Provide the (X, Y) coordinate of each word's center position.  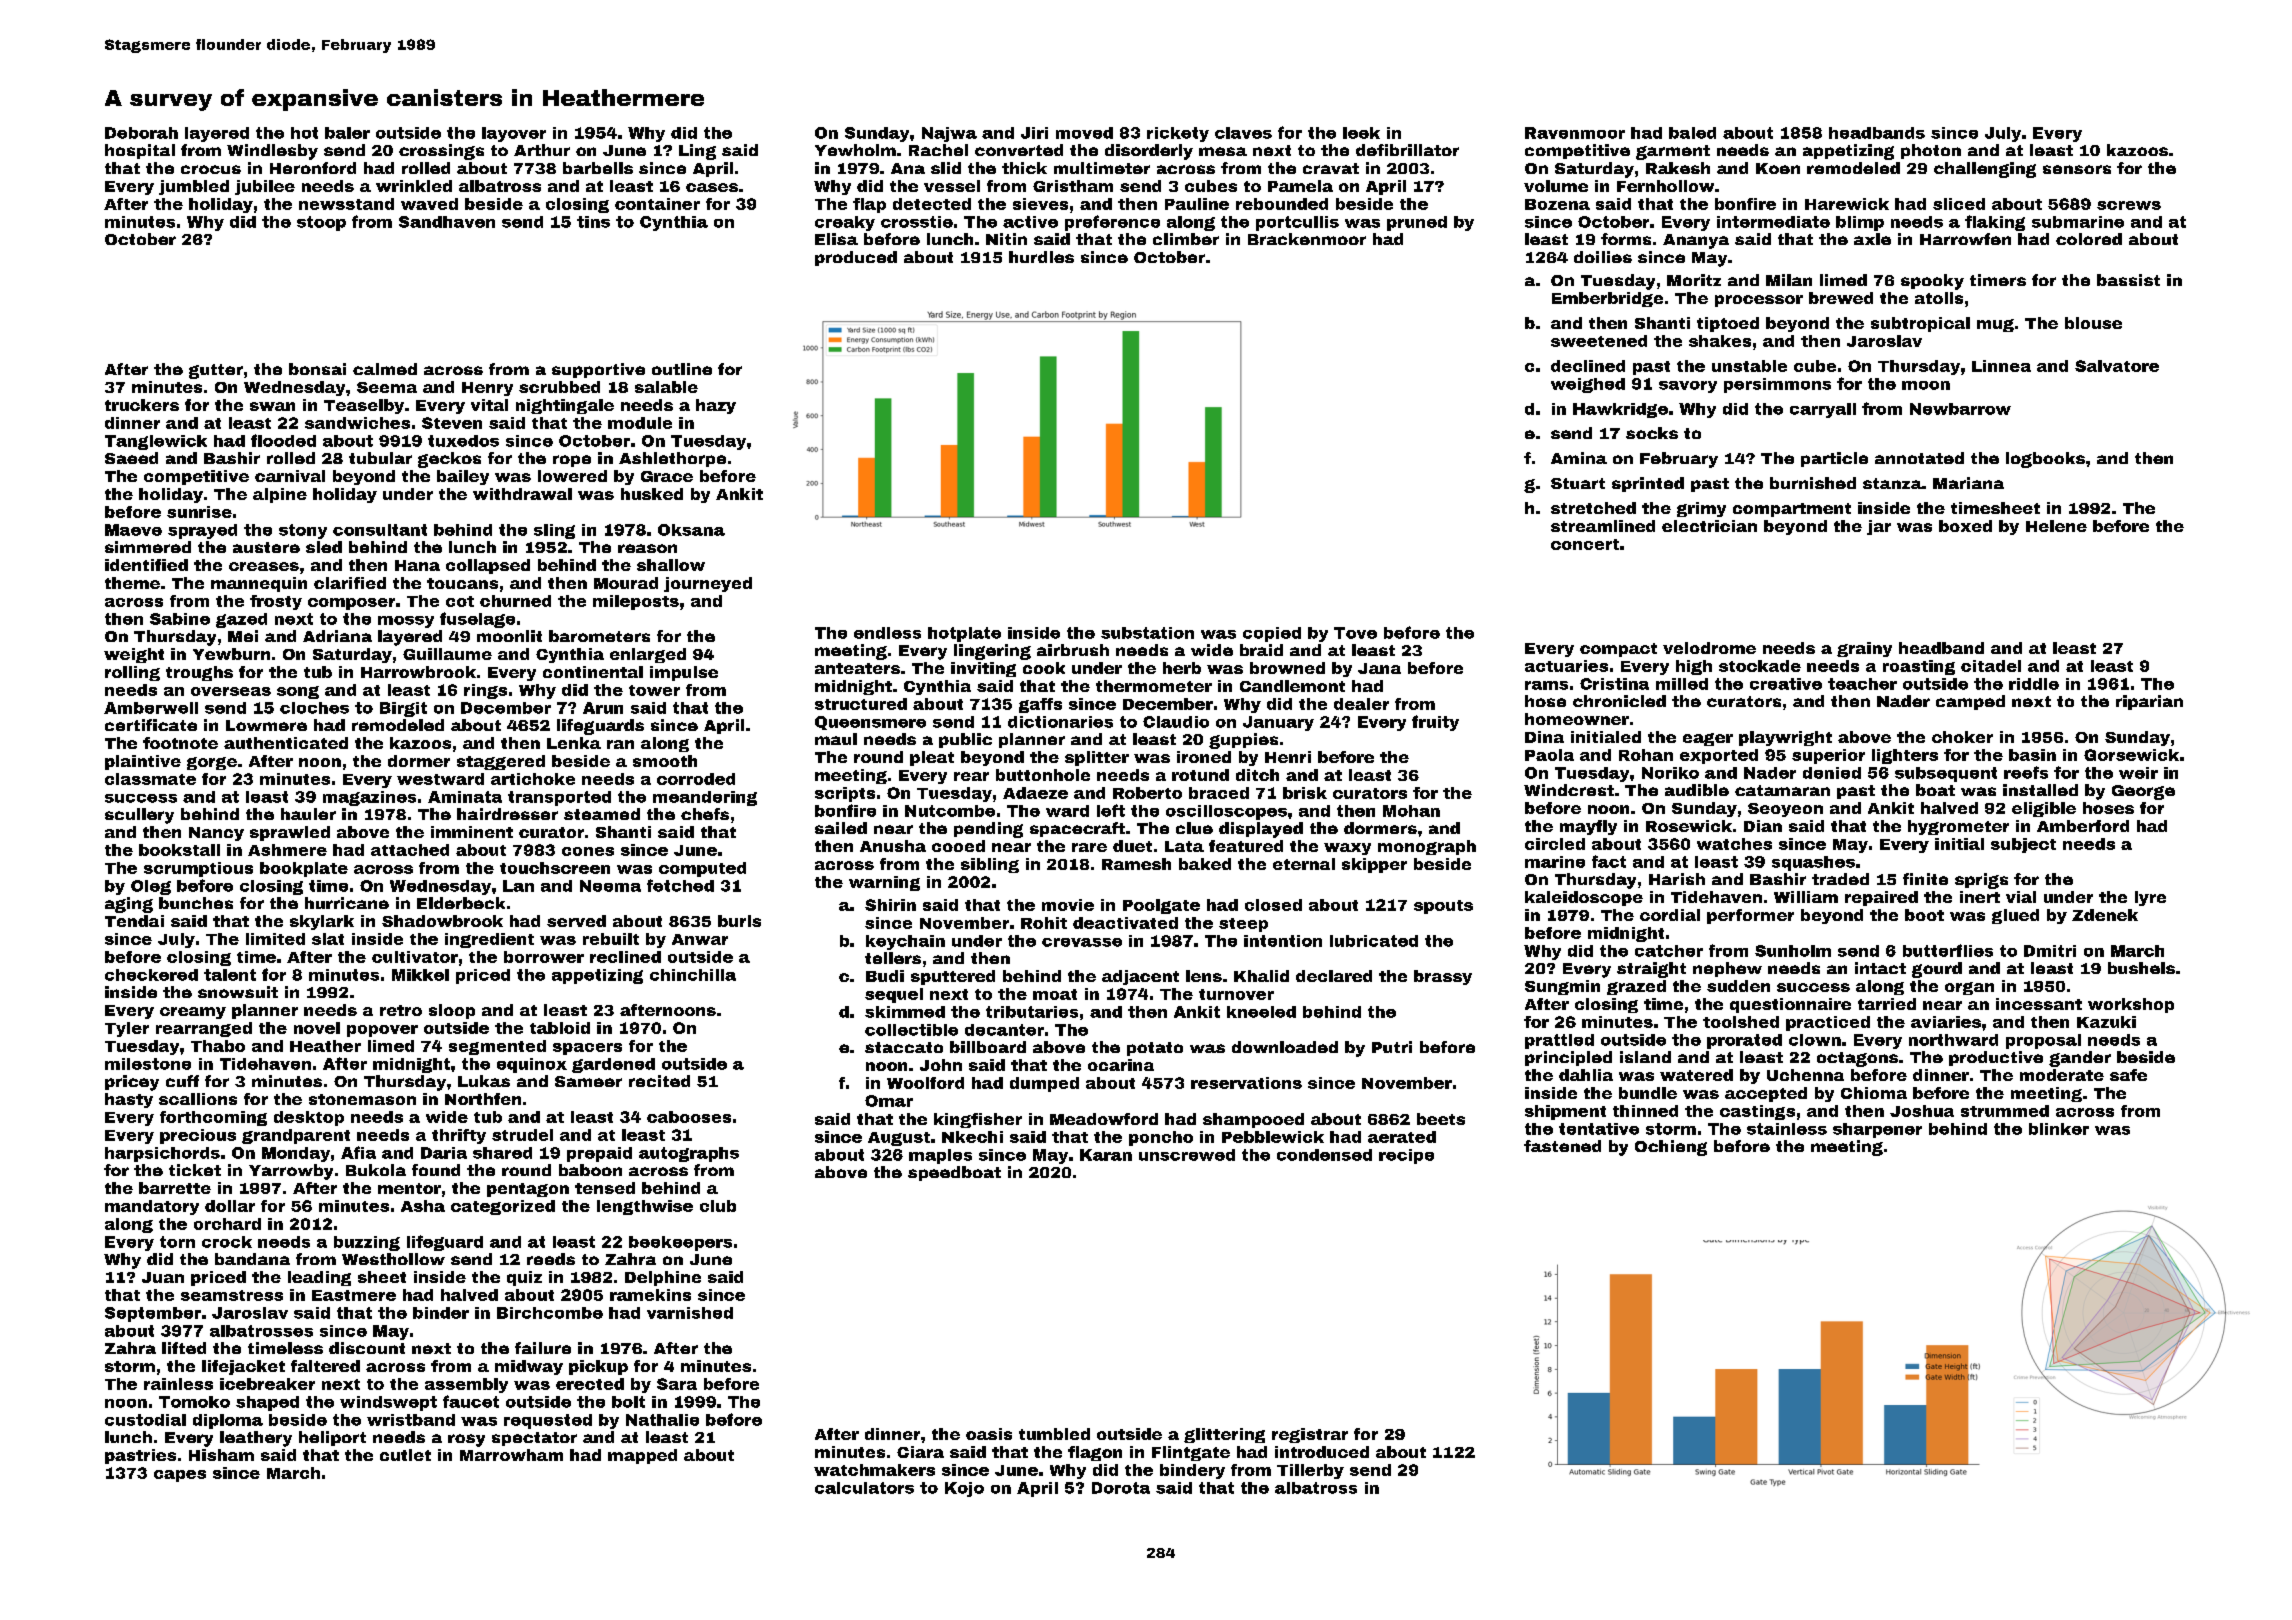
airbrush (1073, 650)
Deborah (141, 133)
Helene (2056, 526)
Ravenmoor (1575, 133)
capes (180, 1476)
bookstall (179, 850)
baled (1692, 133)
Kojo (964, 1489)
